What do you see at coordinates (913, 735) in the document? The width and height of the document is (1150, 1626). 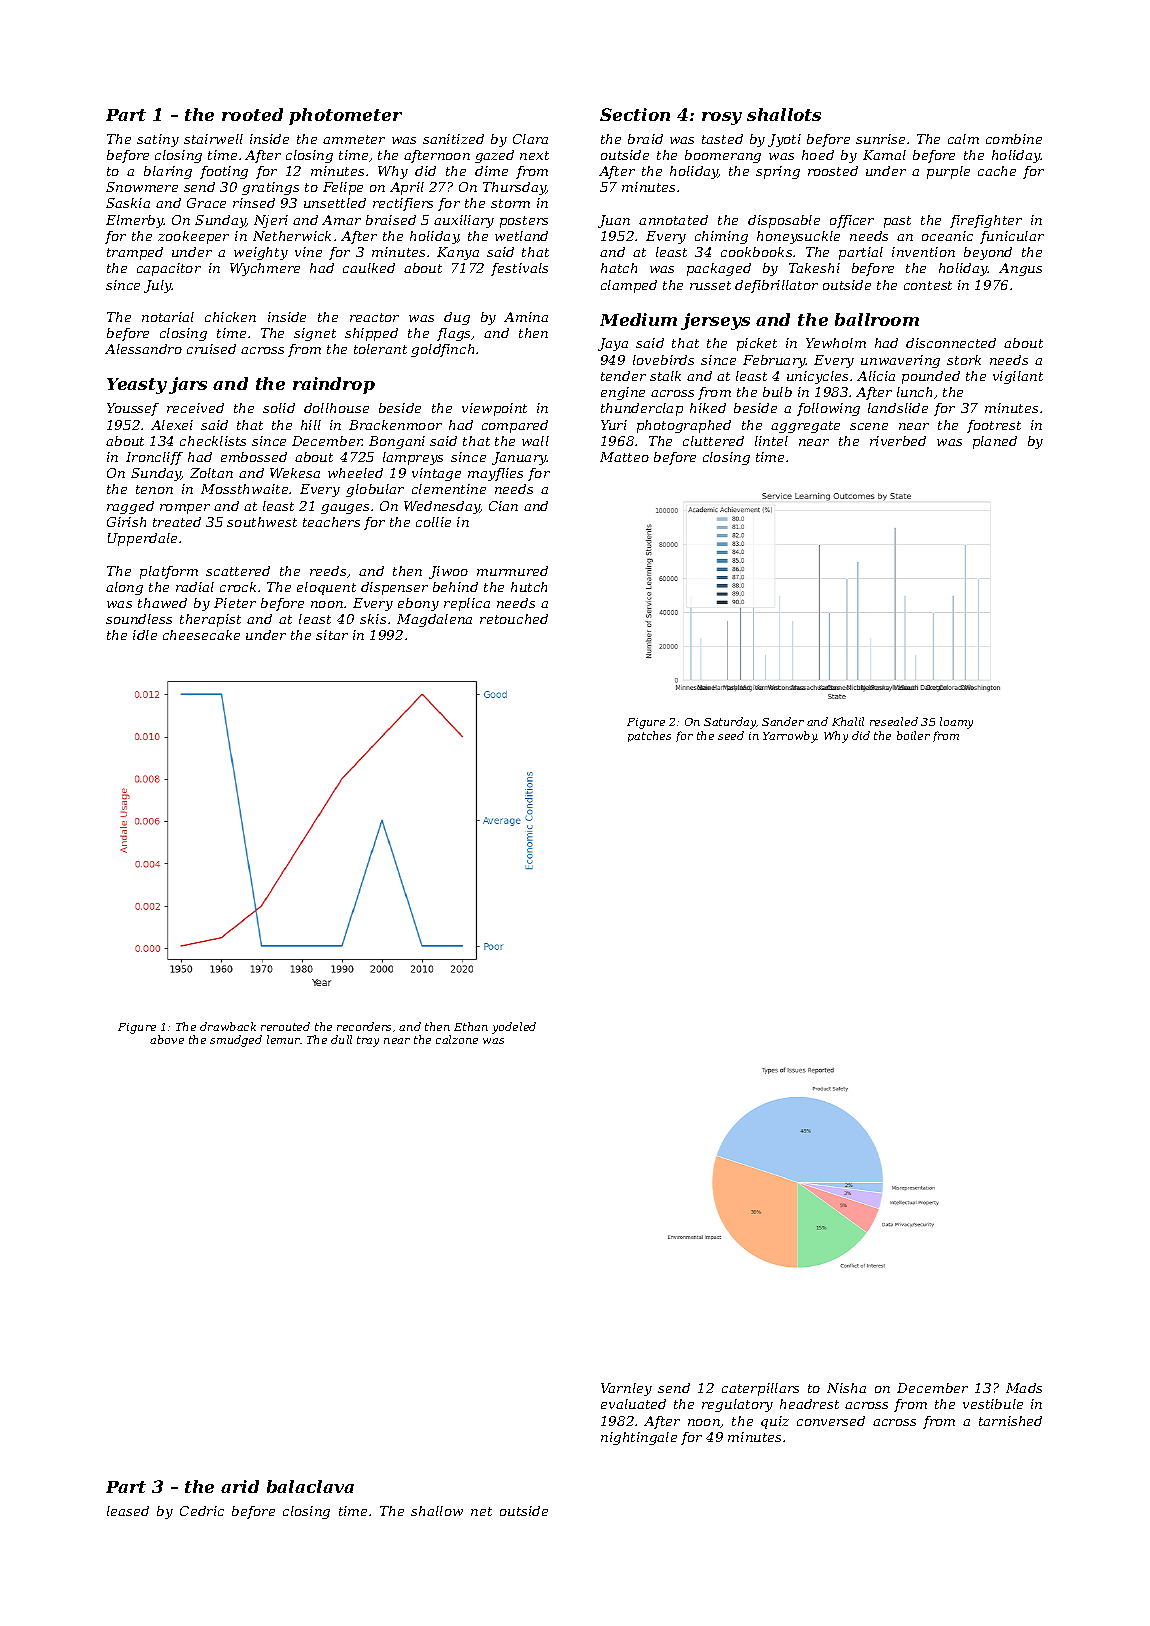 I see `boiler` at bounding box center [913, 735].
